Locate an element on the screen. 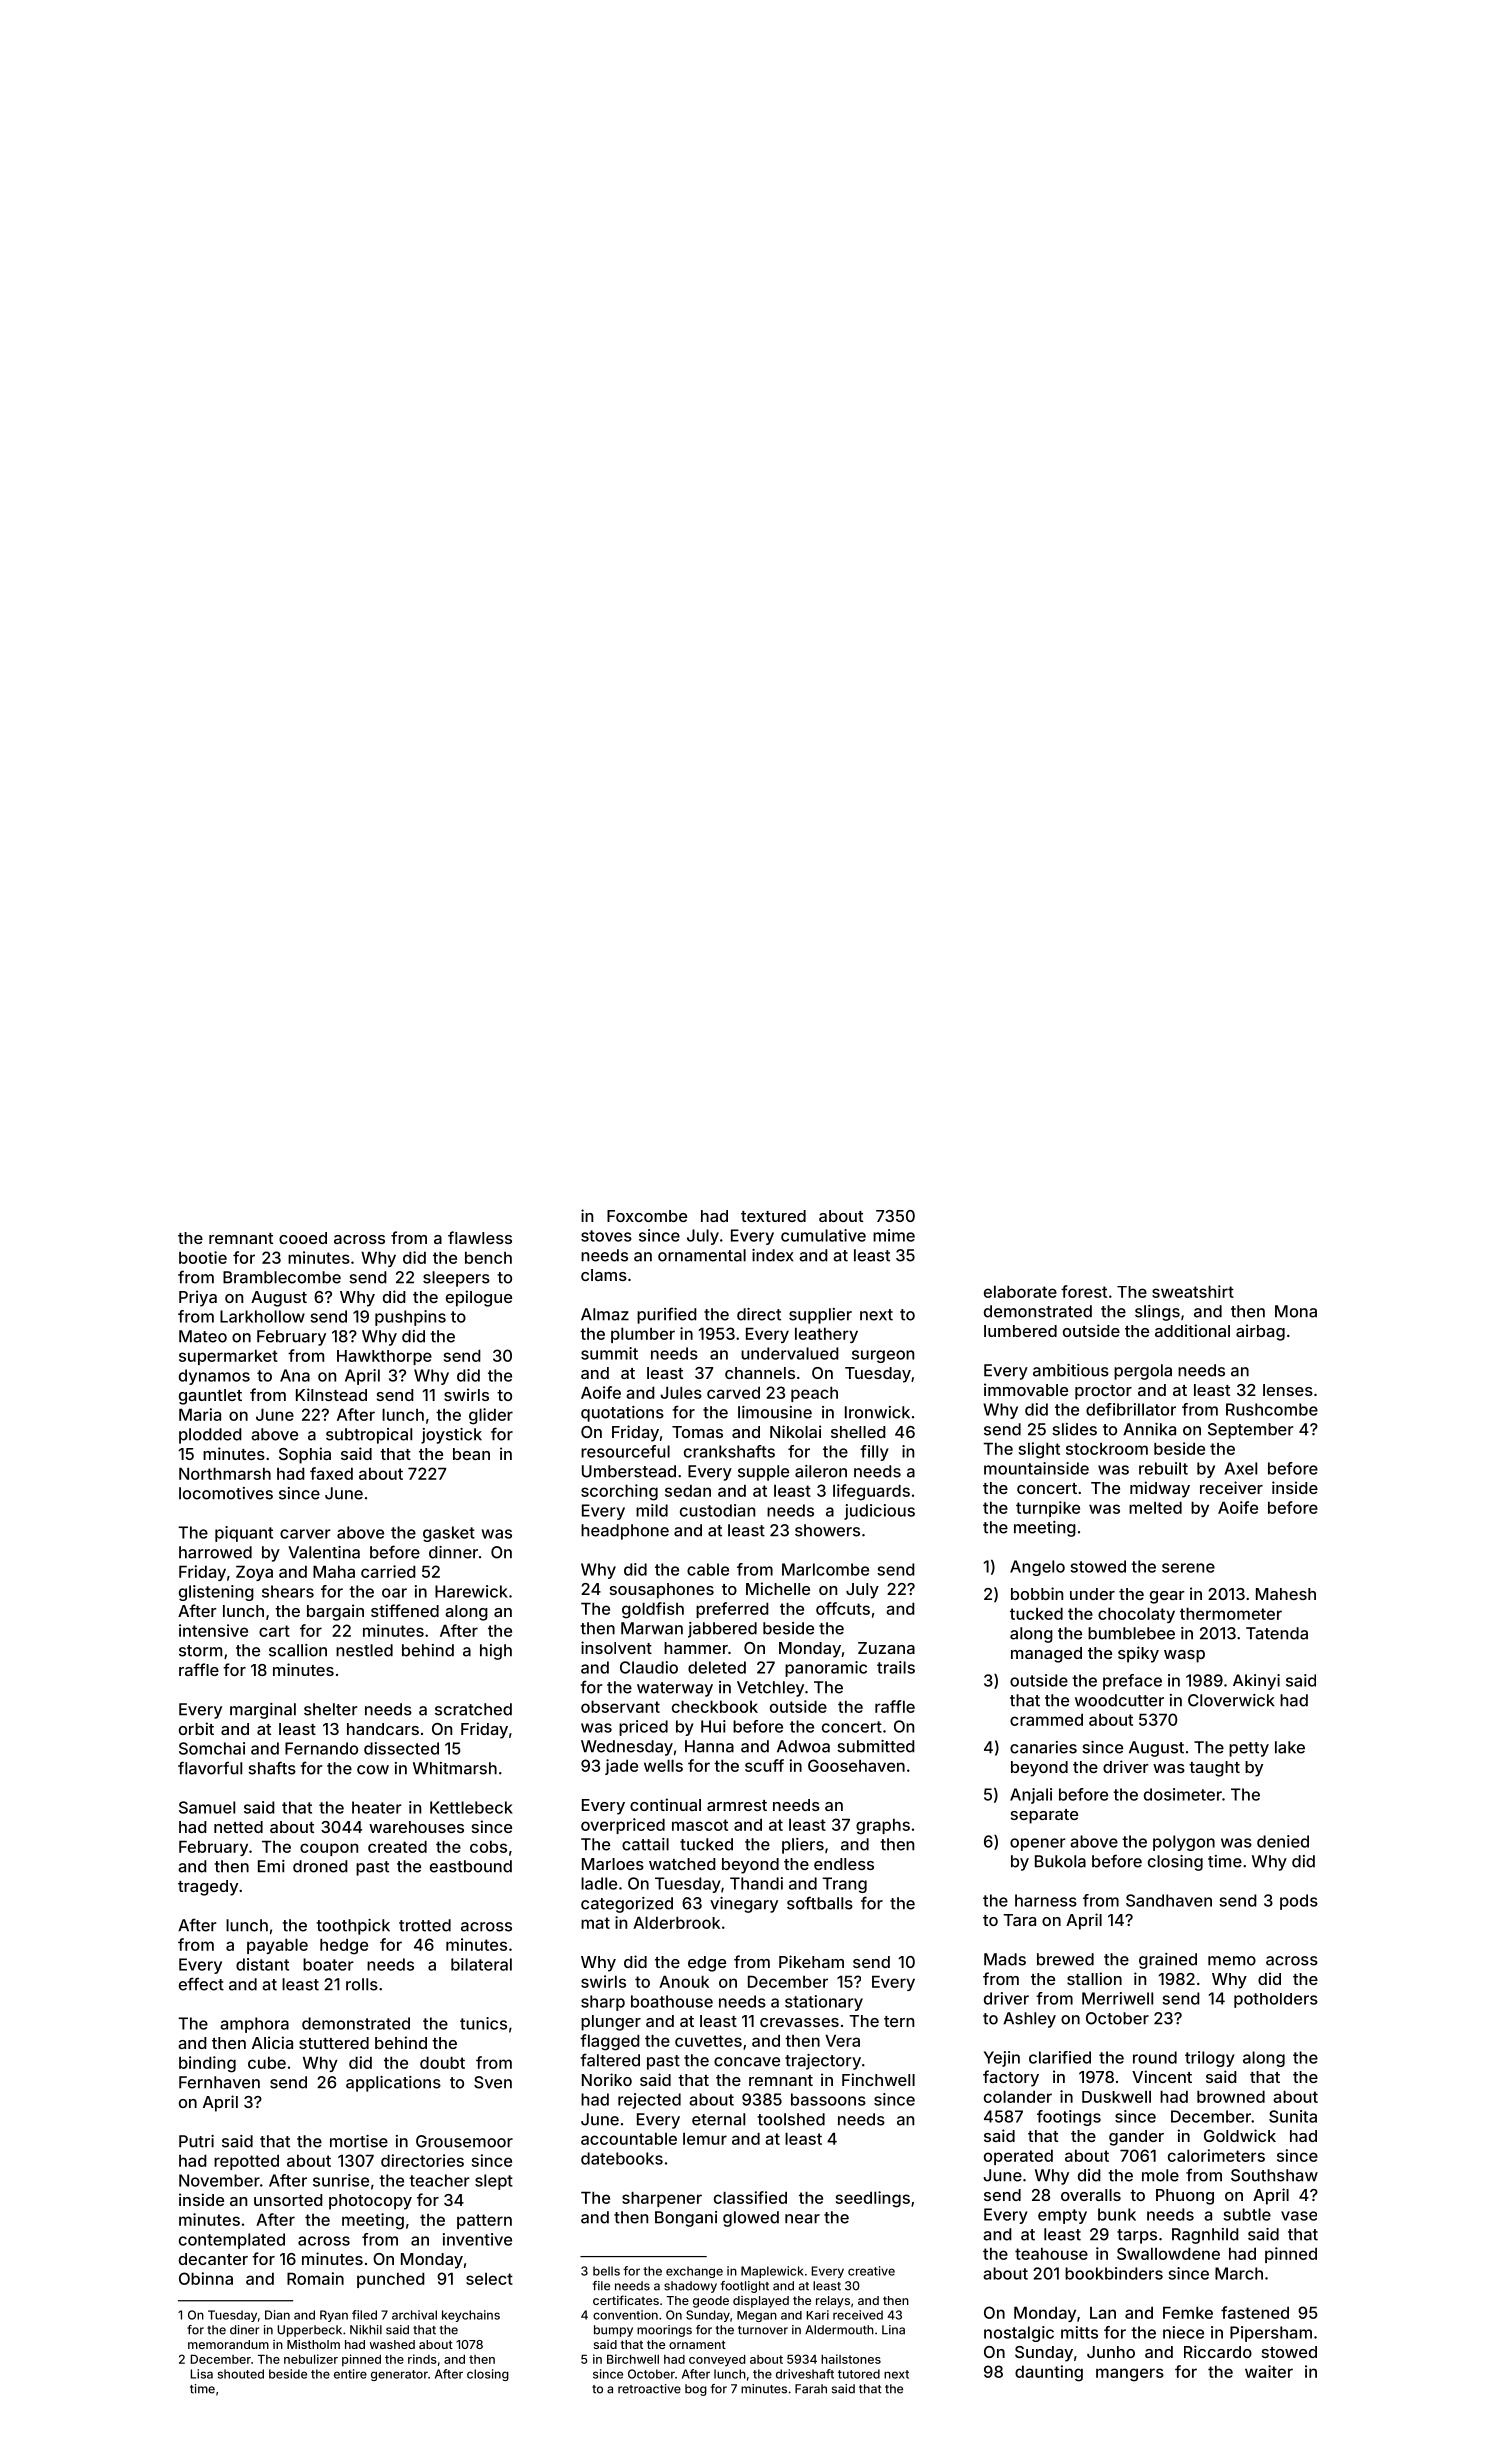  unsorted is located at coordinates (288, 2200).
